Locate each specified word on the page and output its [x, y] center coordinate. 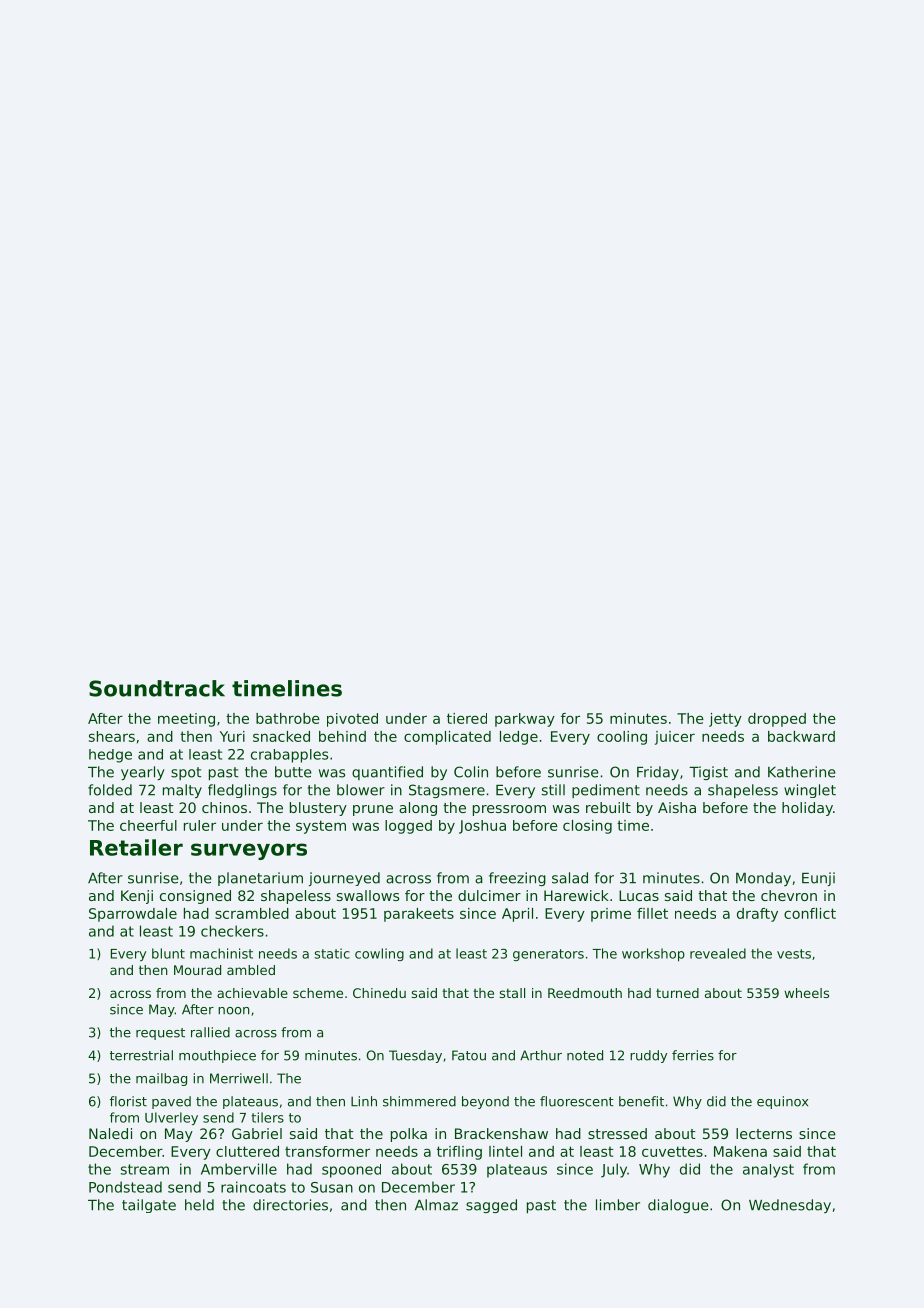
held [199, 1205]
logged [408, 827]
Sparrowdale [133, 915]
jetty [725, 720]
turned [677, 993]
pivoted [352, 720]
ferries [693, 1055]
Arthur [541, 1055]
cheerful [148, 825]
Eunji [818, 879]
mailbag [161, 1079]
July [614, 1170]
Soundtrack [157, 688]
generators [548, 955]
